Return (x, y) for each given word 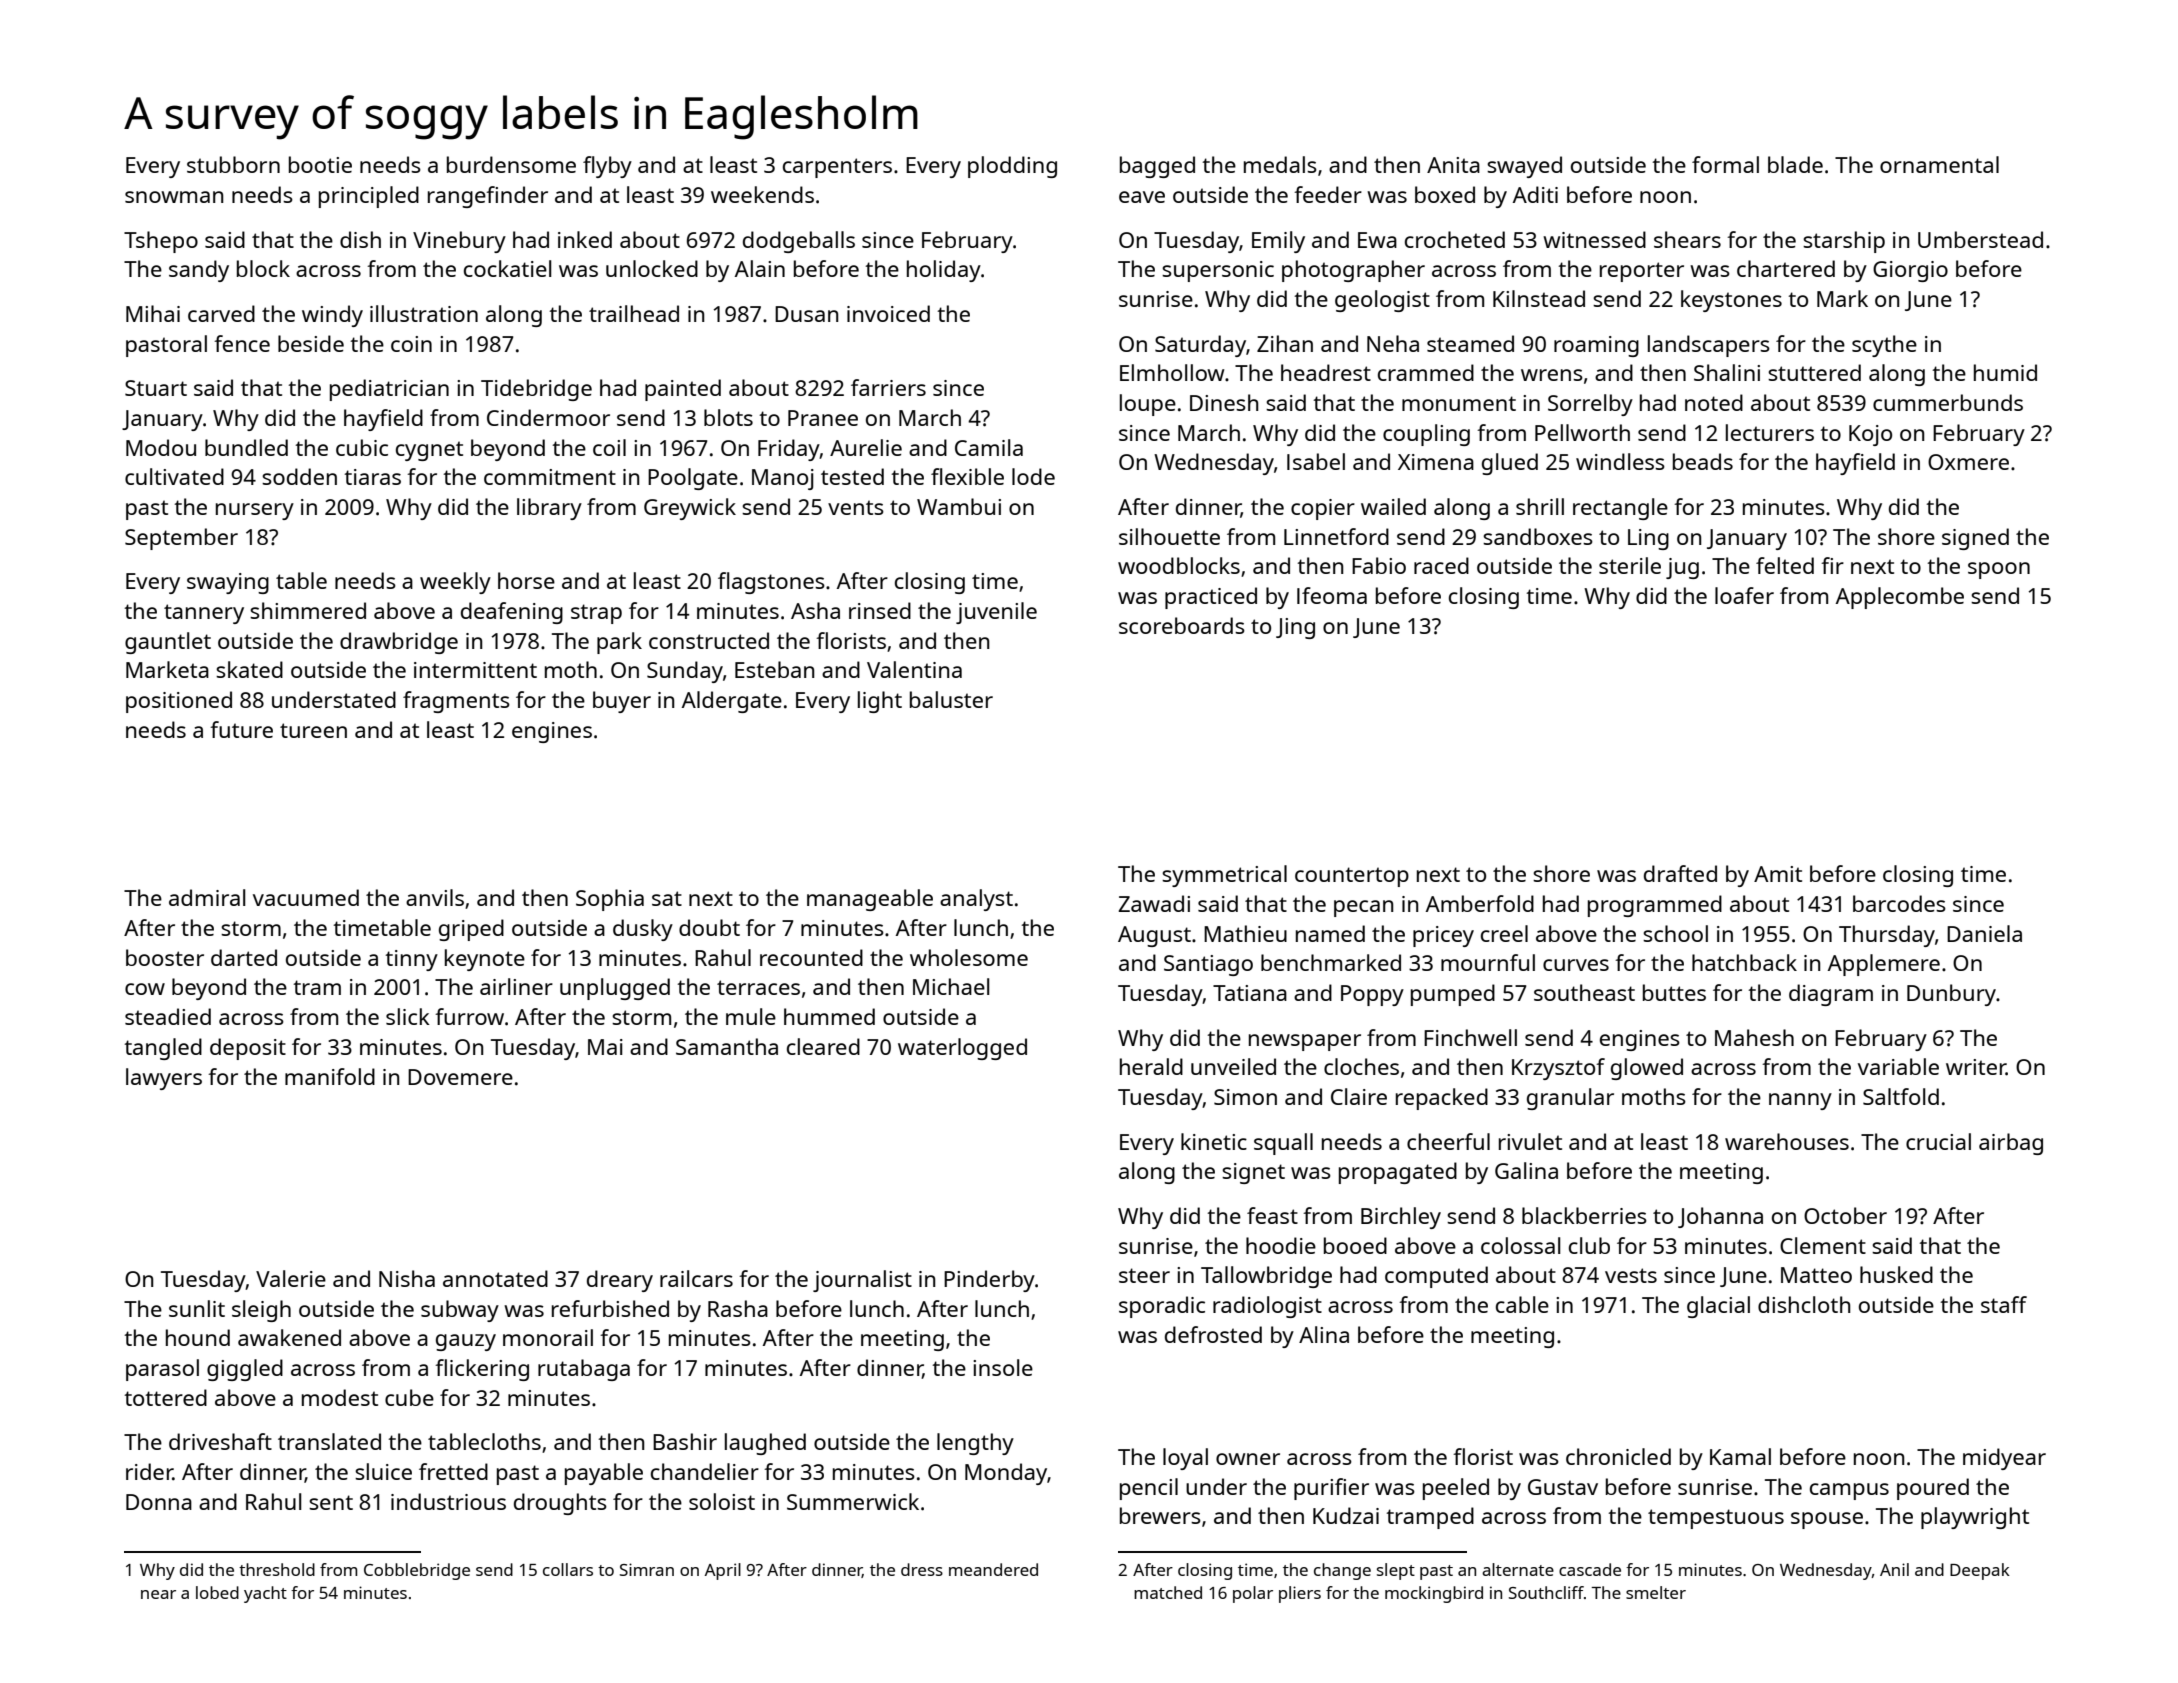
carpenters (837, 168)
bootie (320, 164)
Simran (647, 1569)
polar (1253, 1594)
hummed (829, 1016)
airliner (516, 986)
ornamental (1939, 164)
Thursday (1887, 936)
